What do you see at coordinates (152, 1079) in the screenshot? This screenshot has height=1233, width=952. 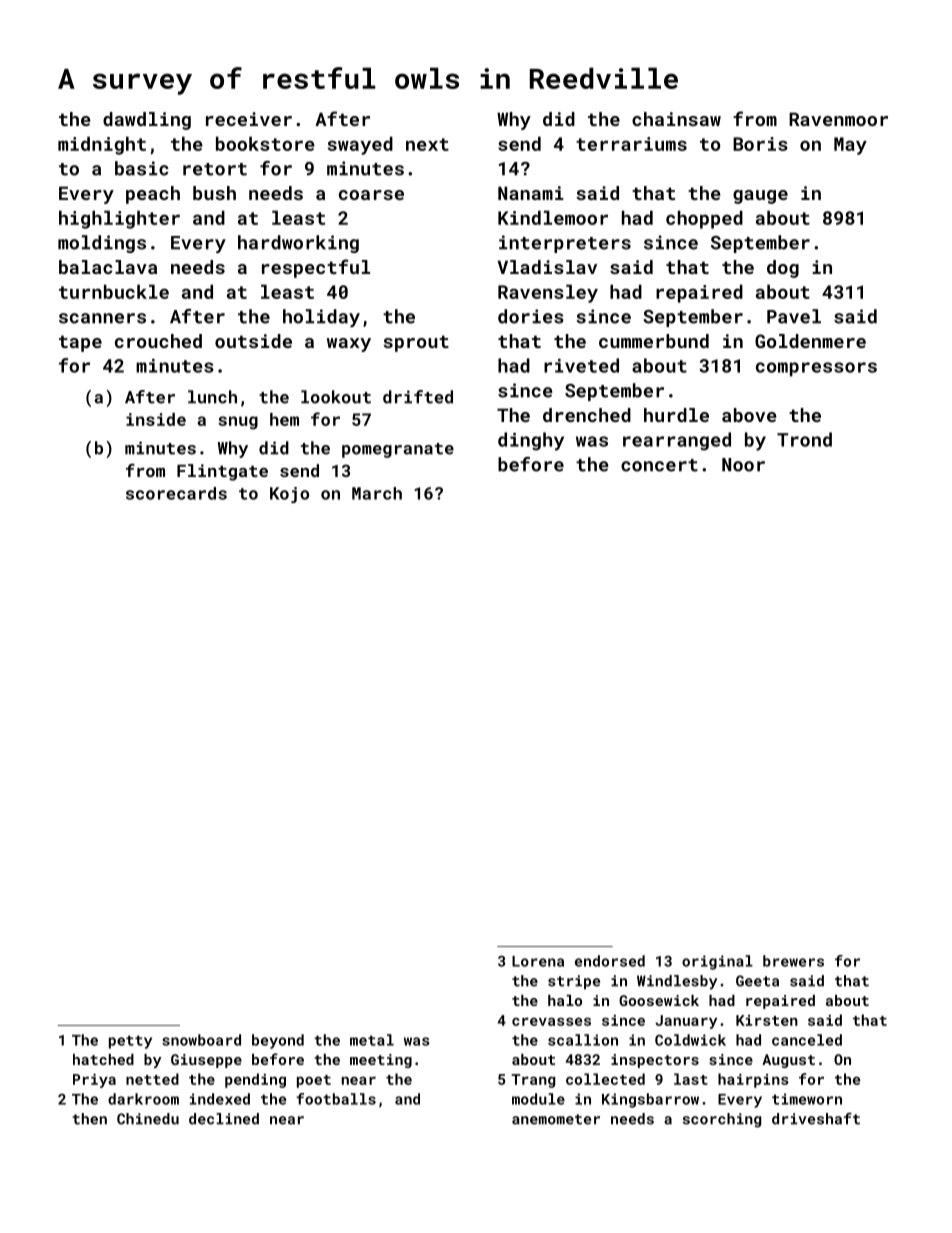 I see `netted` at bounding box center [152, 1079].
